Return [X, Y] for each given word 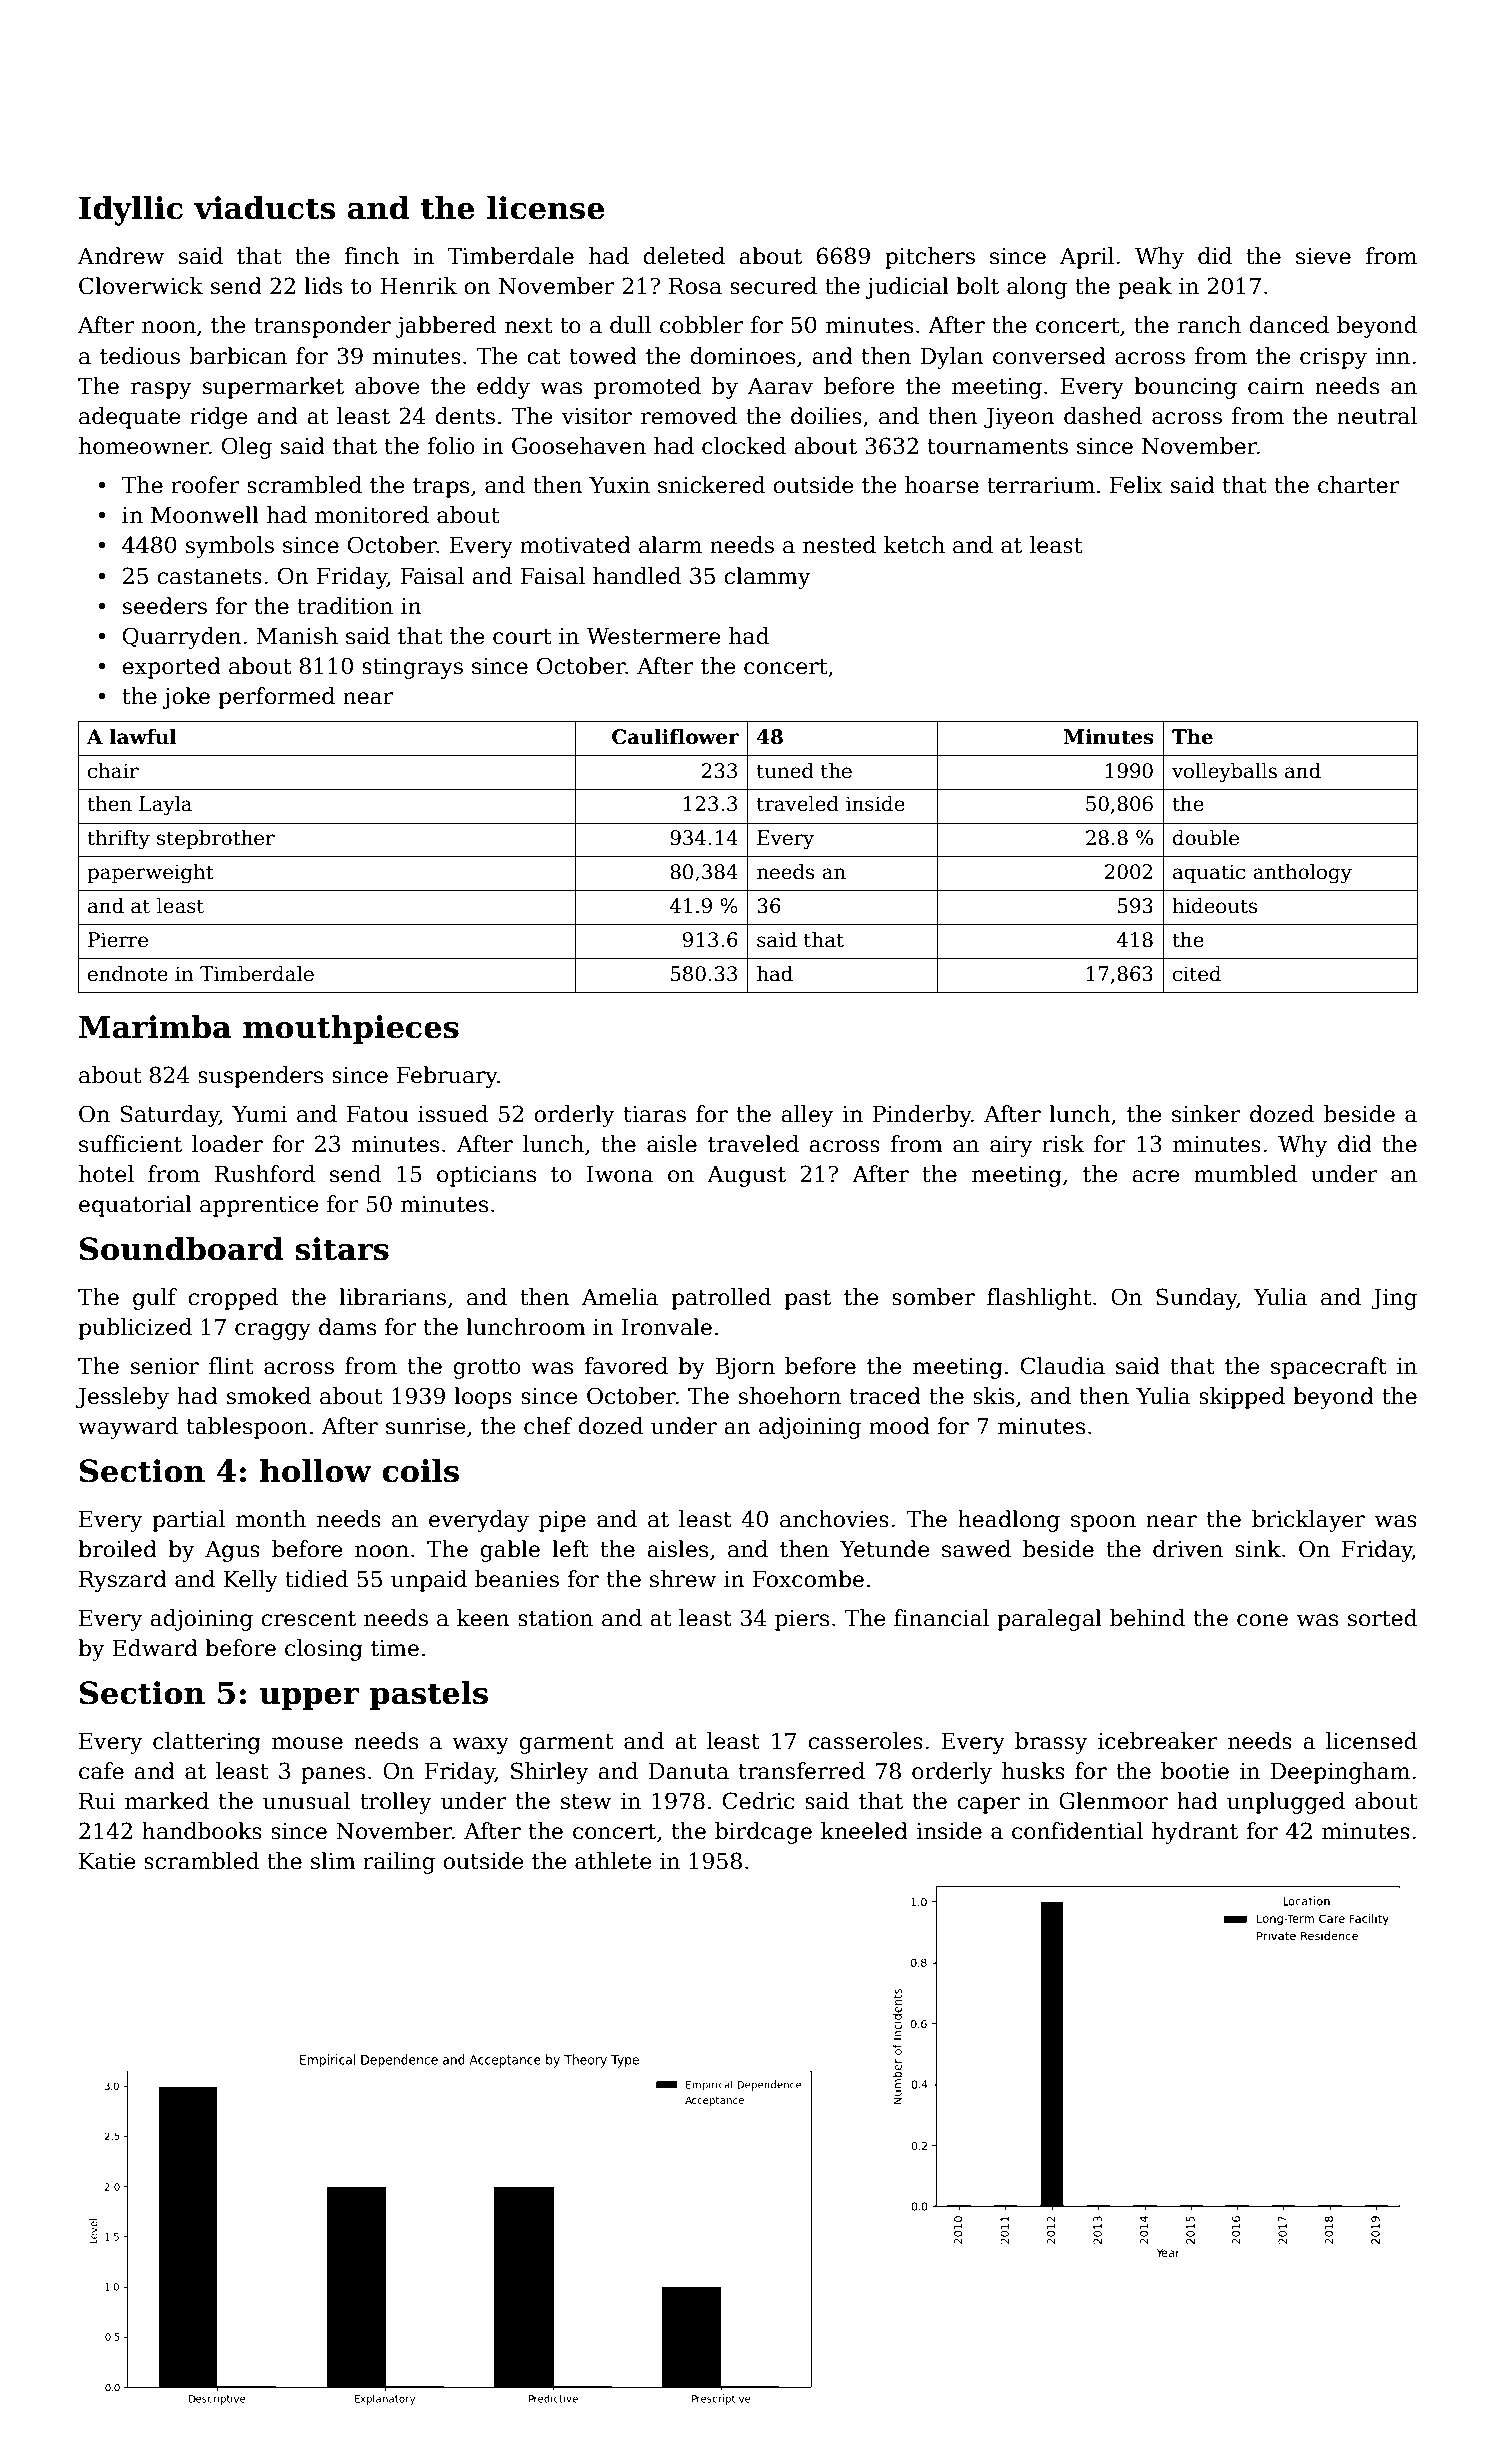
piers [802, 1620]
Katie [107, 1861]
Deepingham [1340, 1773]
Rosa [695, 286]
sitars [342, 1249]
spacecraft [1329, 1368]
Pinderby [922, 1116]
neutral [1377, 416]
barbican [238, 356]
